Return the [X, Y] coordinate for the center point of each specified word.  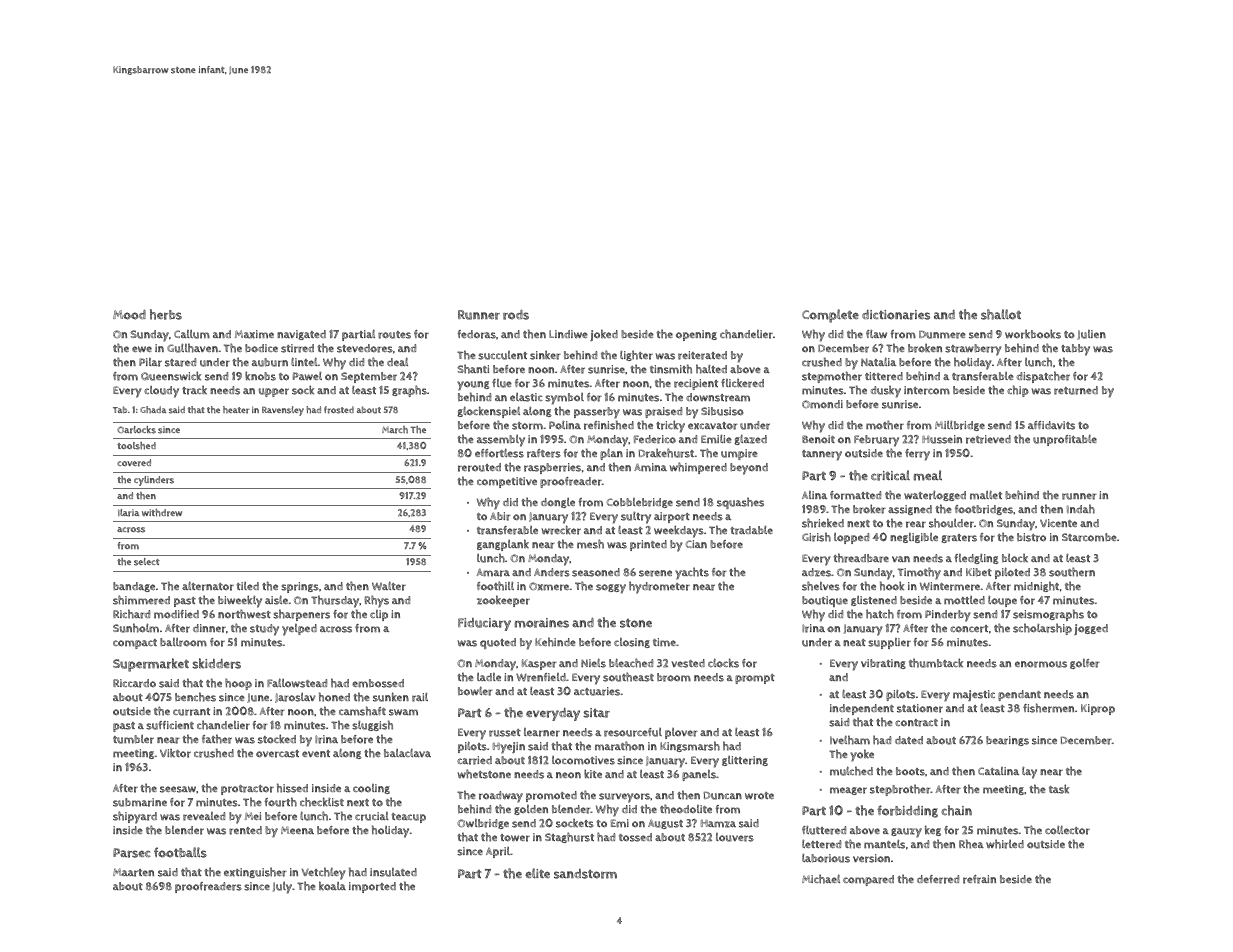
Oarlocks [136, 430]
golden [531, 810]
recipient [696, 384]
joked [604, 335]
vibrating [883, 664]
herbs [166, 314]
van [901, 559]
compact [135, 644]
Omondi [822, 404]
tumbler [133, 739]
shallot [1001, 314]
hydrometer [659, 587]
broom [674, 677]
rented [245, 830]
